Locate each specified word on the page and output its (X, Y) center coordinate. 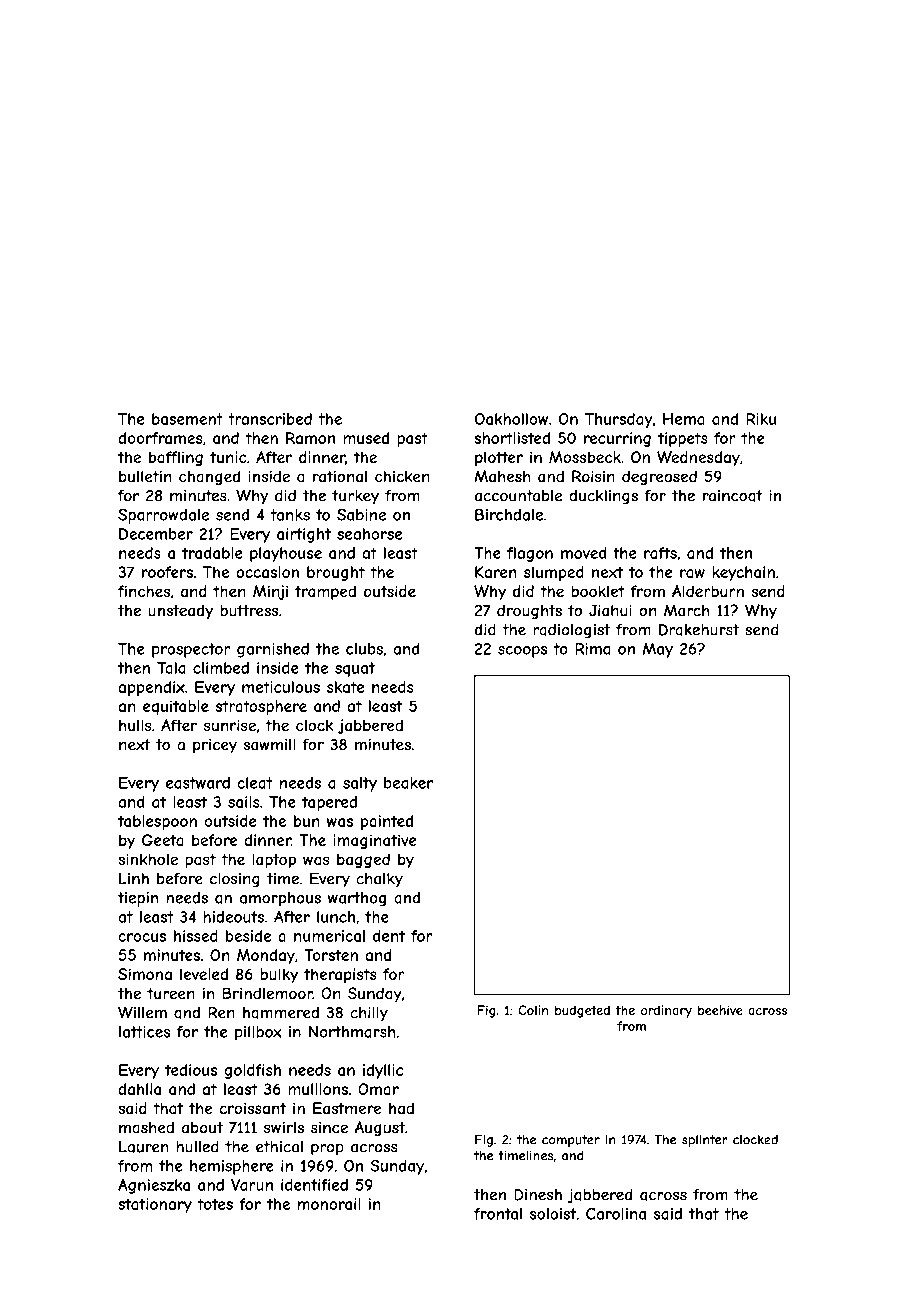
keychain (743, 573)
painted (387, 822)
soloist (553, 1214)
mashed (146, 1127)
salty (360, 784)
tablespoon (157, 822)
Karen (495, 572)
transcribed (270, 419)
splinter (705, 1141)
